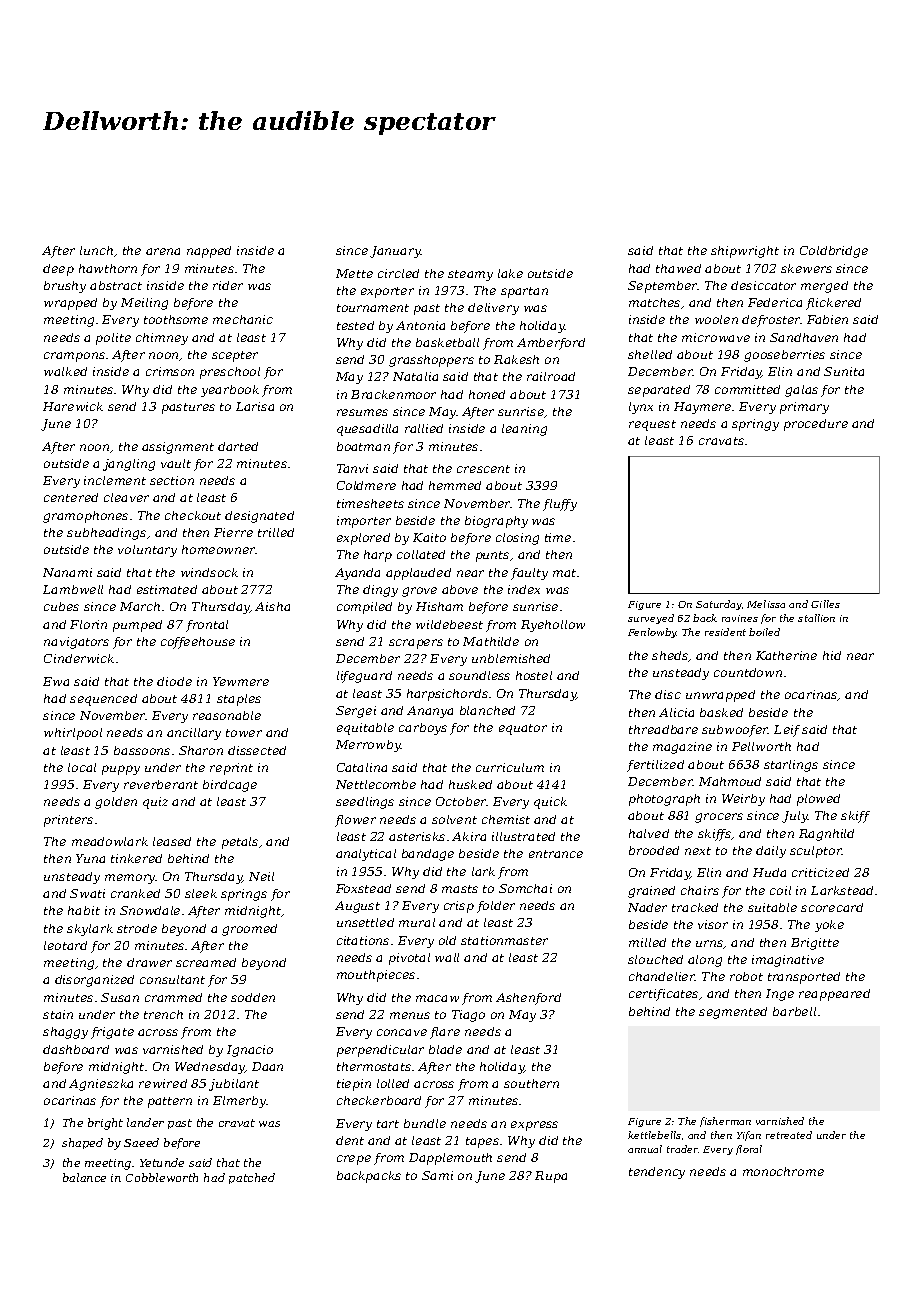 The width and height of the image is (924, 1308). Describe the element at coordinates (551, 1177) in the image. I see `Rupa` at that location.
